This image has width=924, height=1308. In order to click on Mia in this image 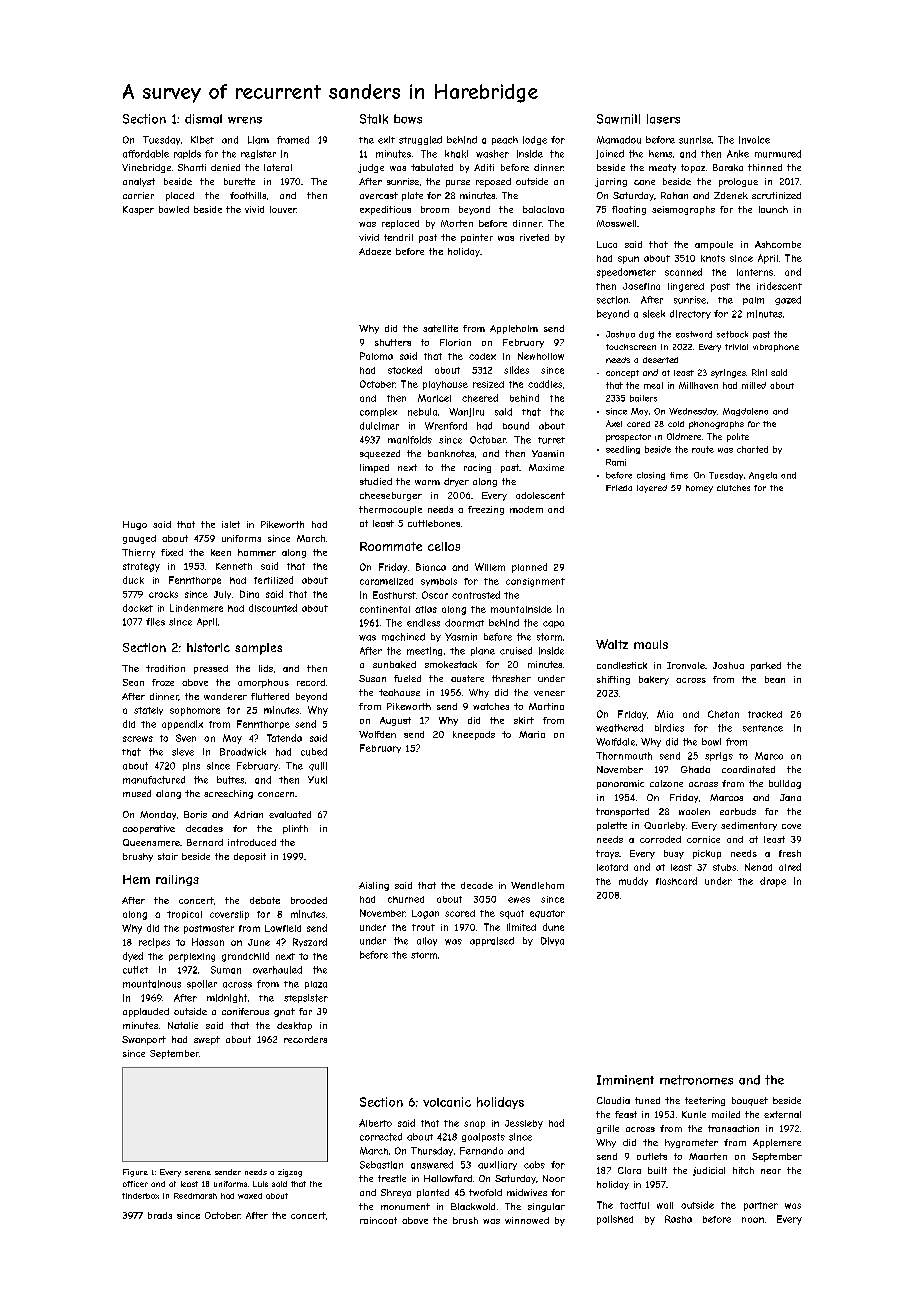, I will do `click(665, 714)`.
